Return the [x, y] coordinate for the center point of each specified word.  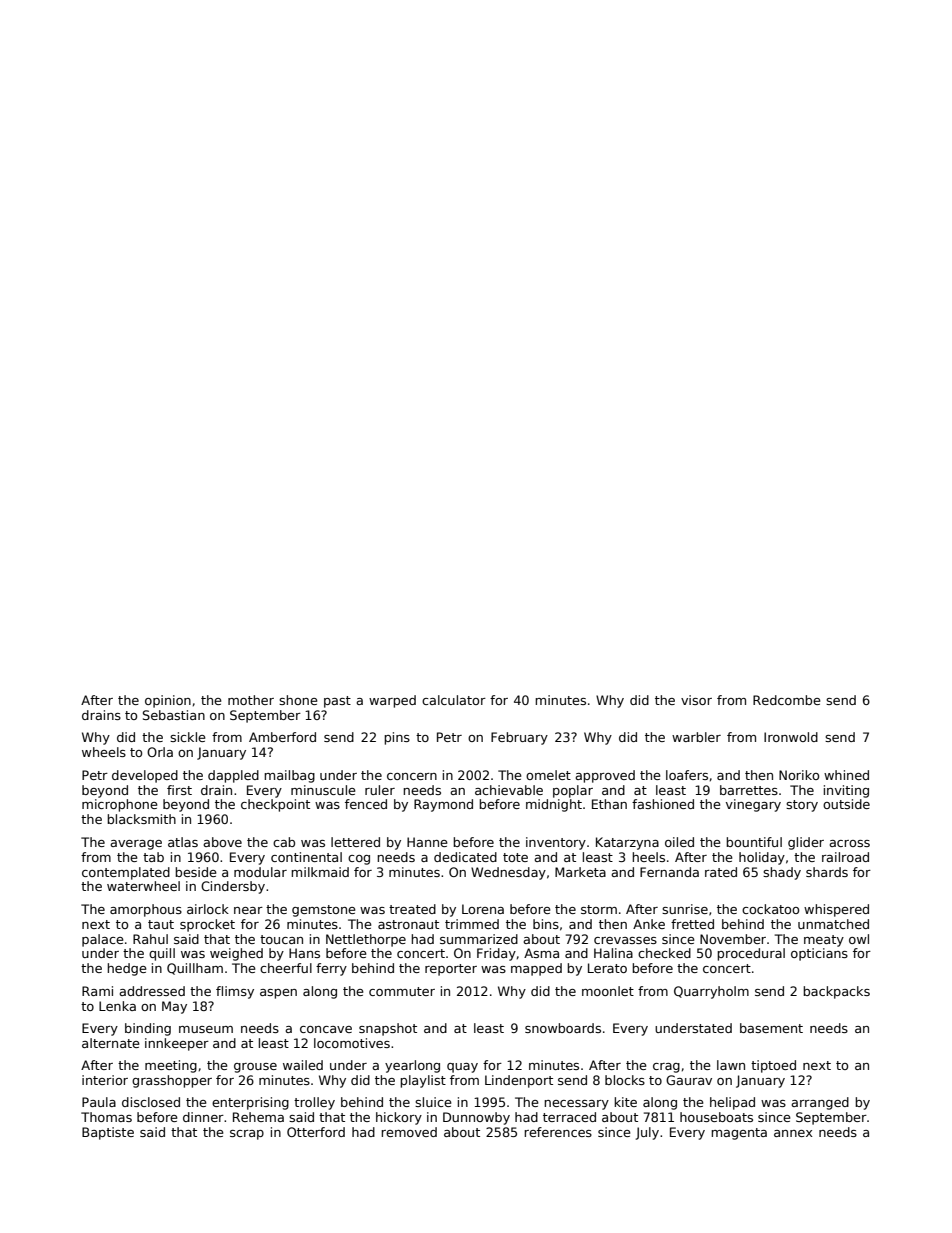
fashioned [663, 804]
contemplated [126, 873]
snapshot [388, 1029]
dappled [233, 776]
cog [359, 860]
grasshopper [172, 1081]
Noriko [799, 775]
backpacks [836, 992]
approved [605, 776]
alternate [111, 1043]
